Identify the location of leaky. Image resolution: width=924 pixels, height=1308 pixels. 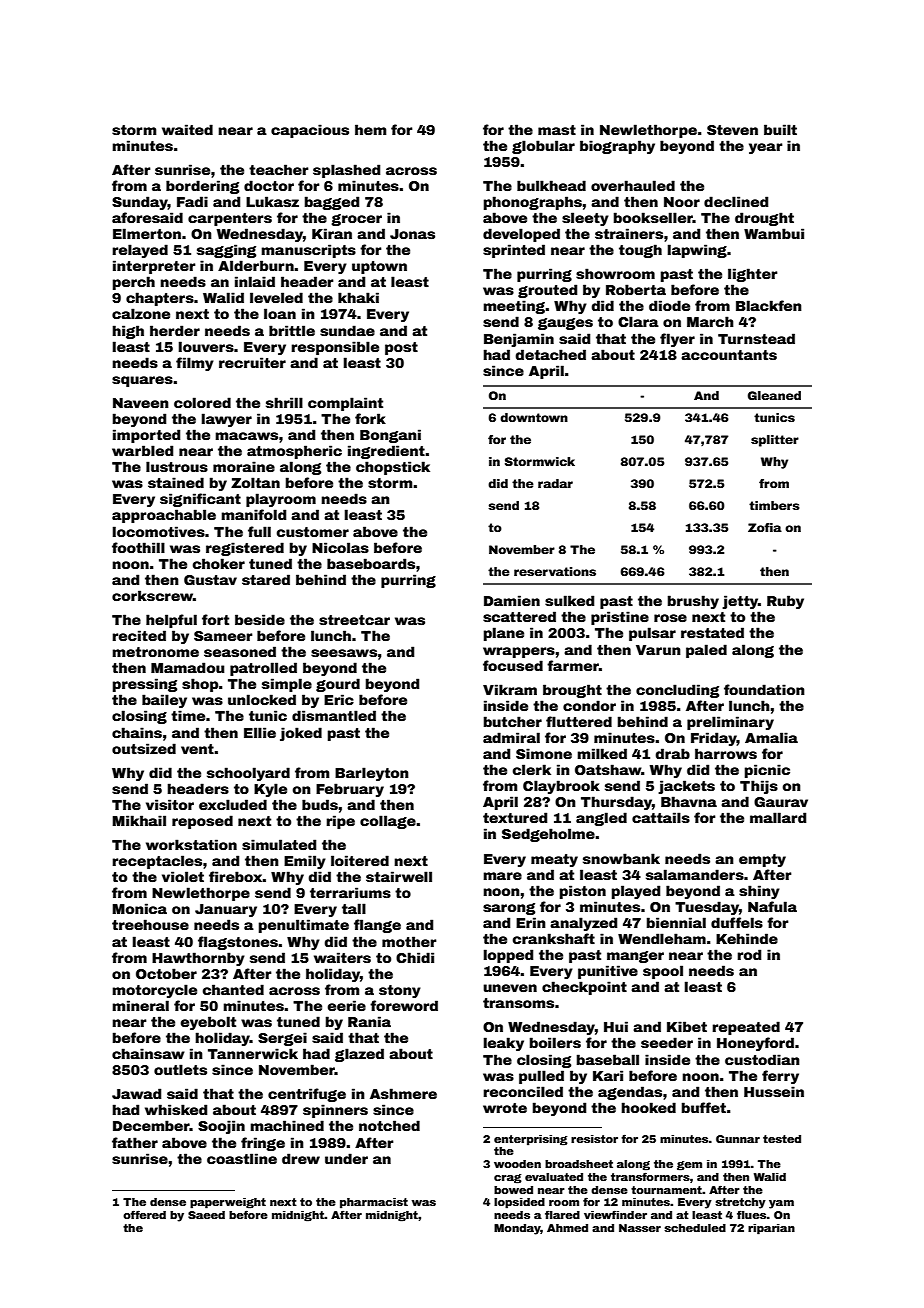
(504, 1044).
